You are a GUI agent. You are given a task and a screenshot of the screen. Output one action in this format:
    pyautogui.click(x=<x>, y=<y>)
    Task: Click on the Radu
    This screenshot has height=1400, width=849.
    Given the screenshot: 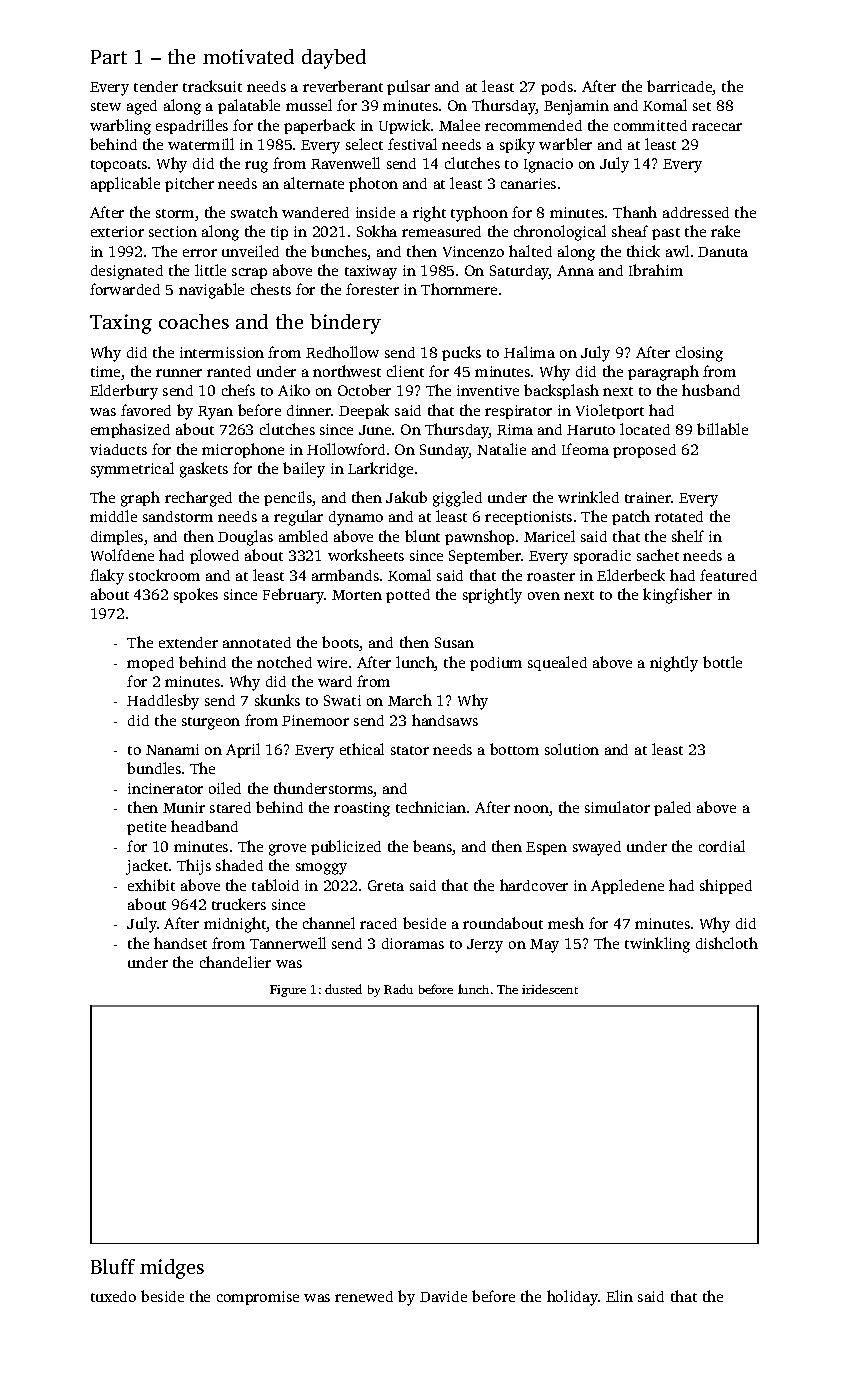 What is the action you would take?
    pyautogui.click(x=398, y=989)
